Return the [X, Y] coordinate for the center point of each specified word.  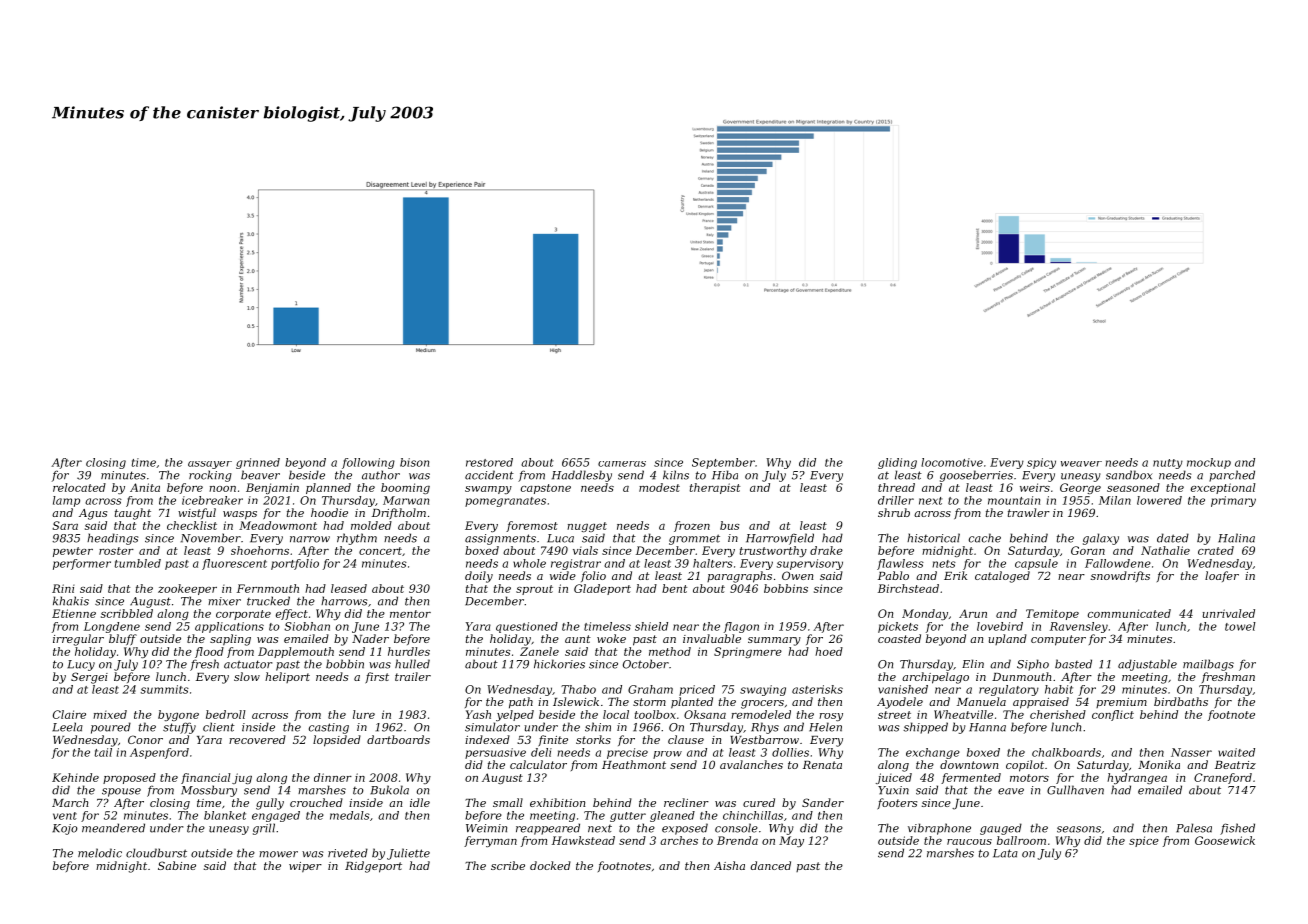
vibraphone [939, 829]
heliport [287, 677]
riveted [348, 853]
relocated [79, 487]
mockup [1209, 463]
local [616, 714]
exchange [933, 753]
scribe [508, 865]
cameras [622, 464]
